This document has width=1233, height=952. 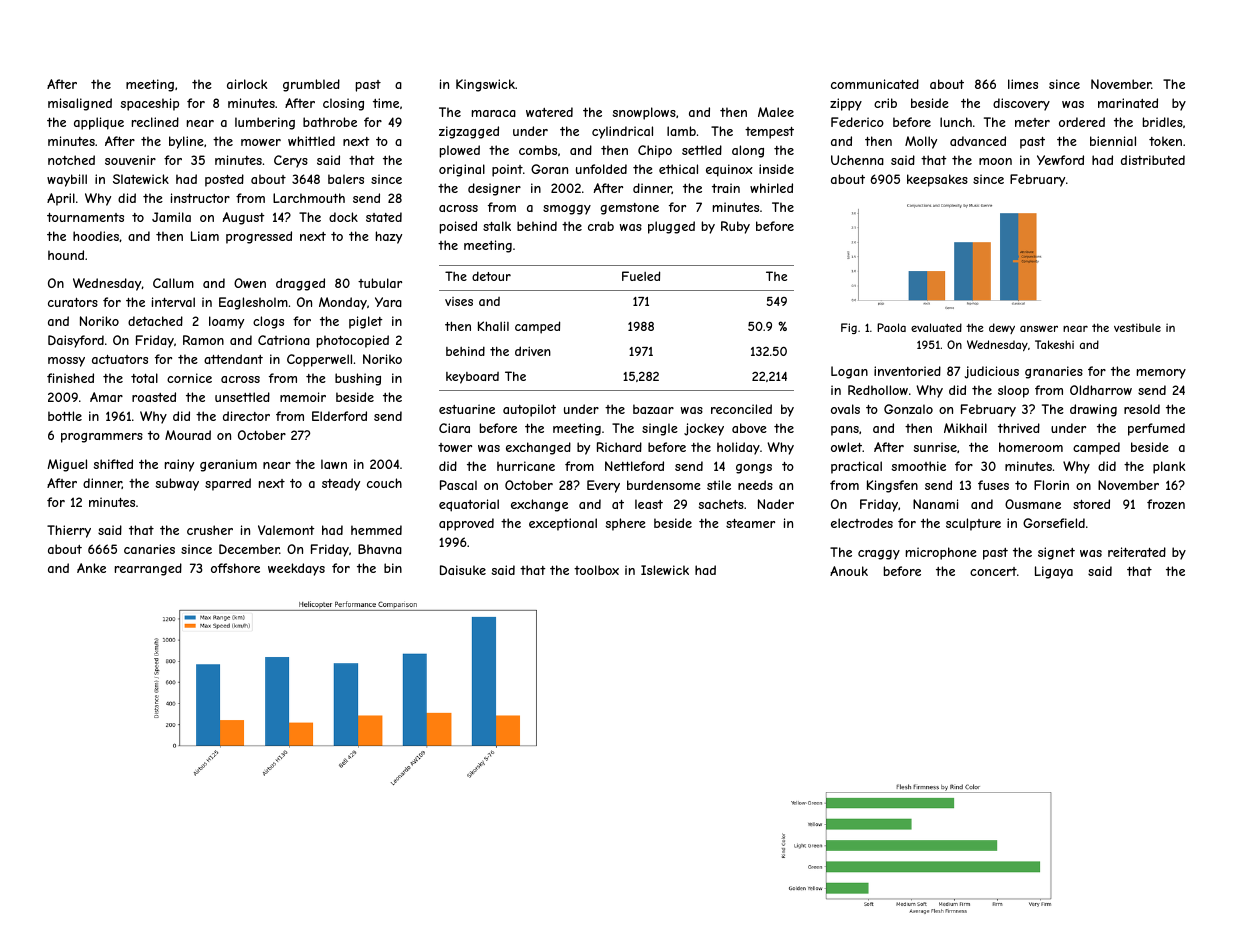 What do you see at coordinates (69, 531) in the document?
I see `Thierry` at bounding box center [69, 531].
